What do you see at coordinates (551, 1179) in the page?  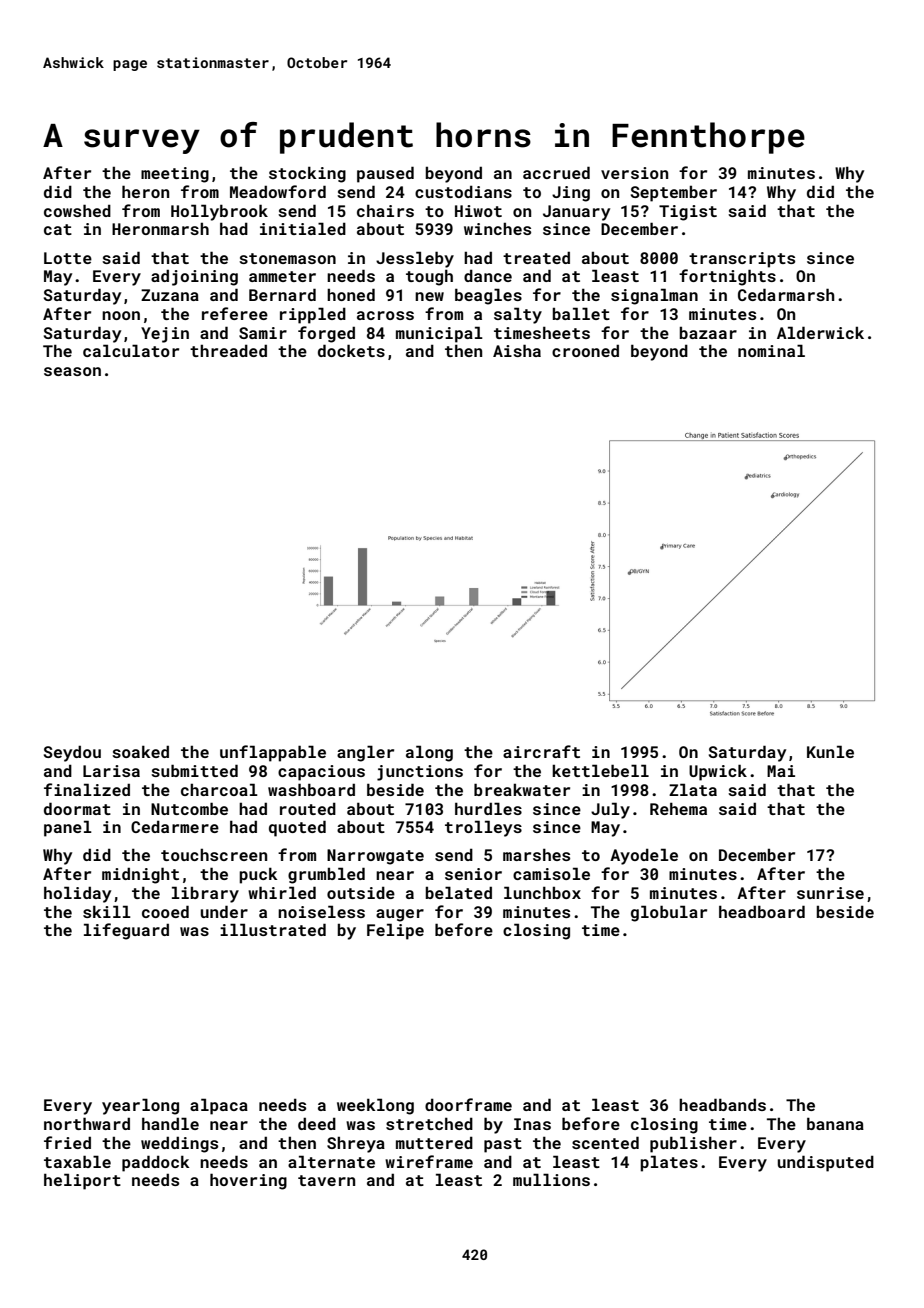 I see `mullions` at bounding box center [551, 1179].
